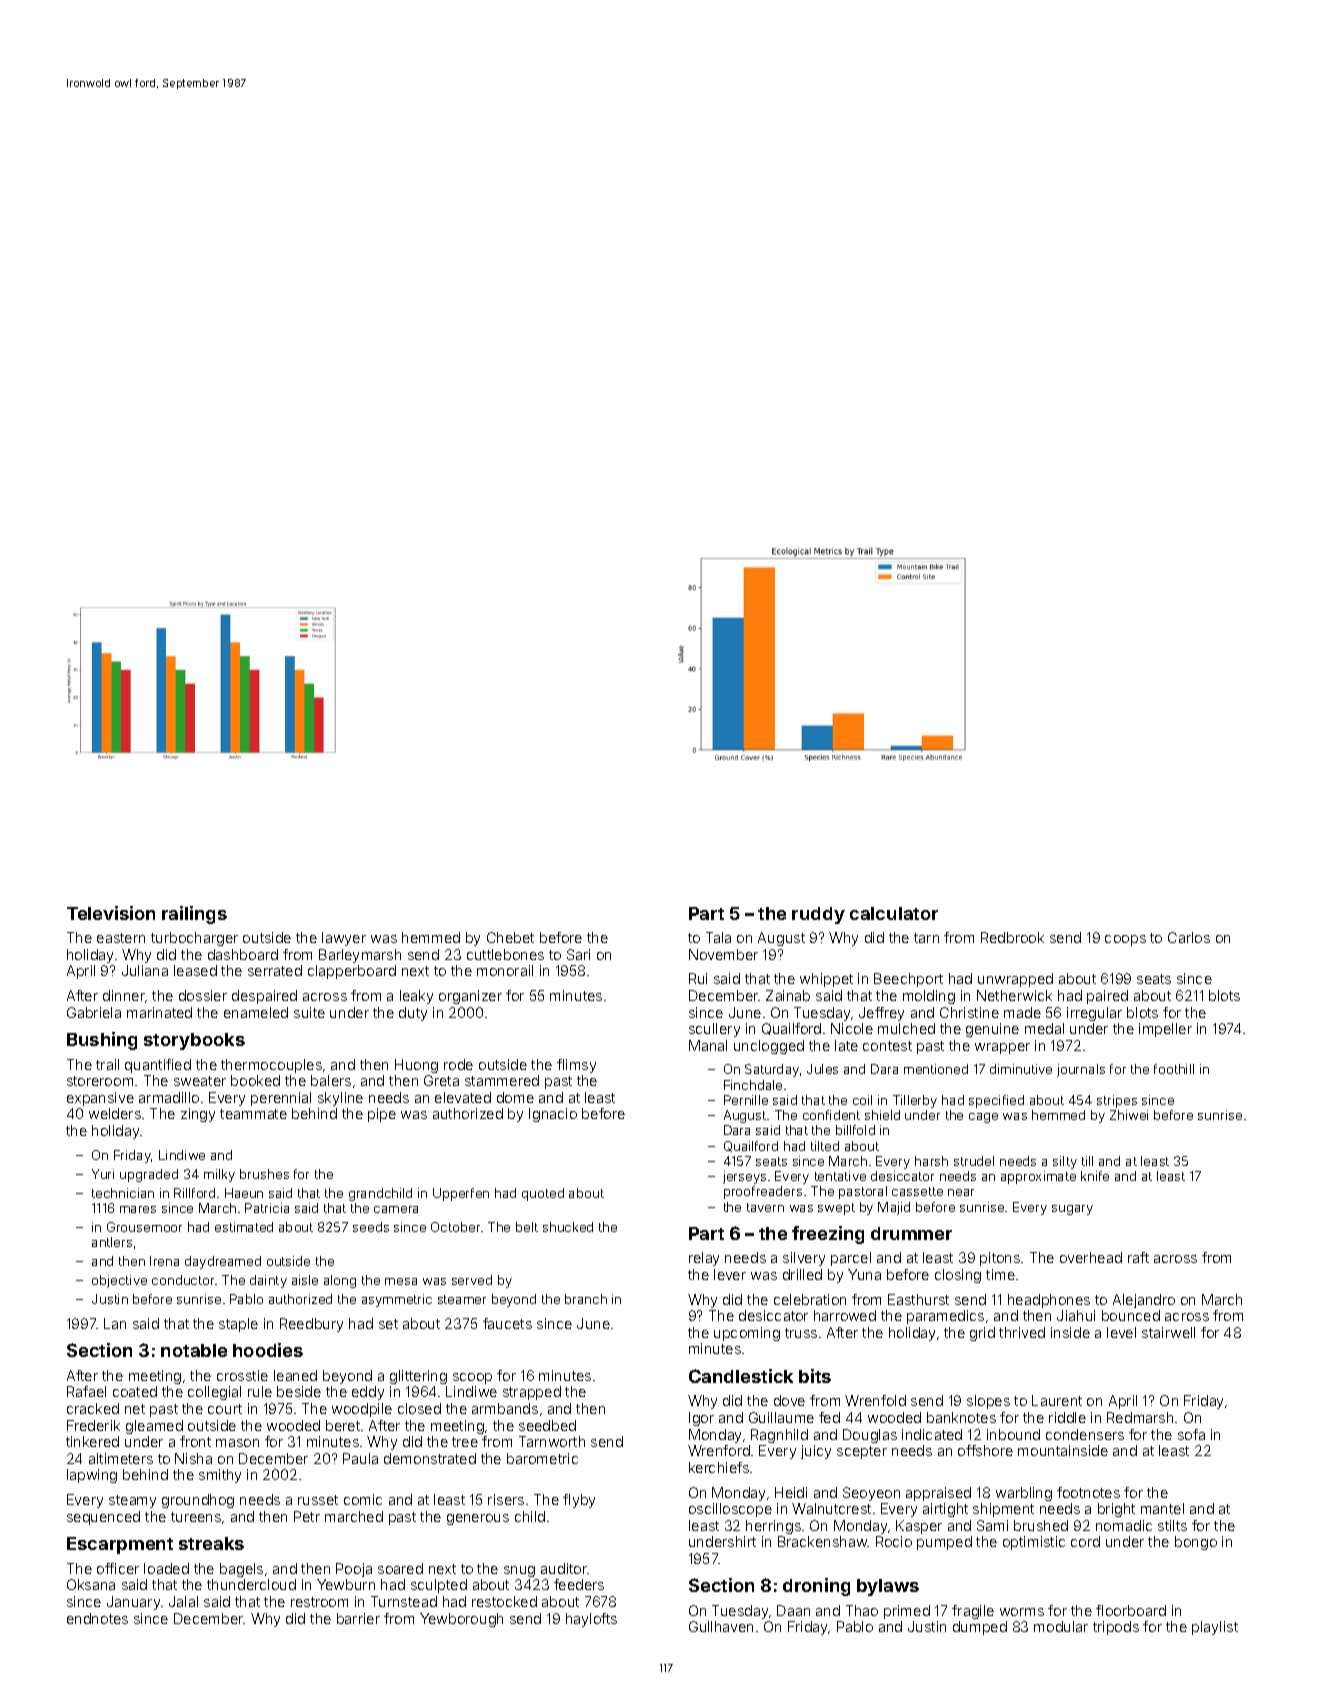 This image has width=1318, height=1706. What do you see at coordinates (1095, 1176) in the image?
I see `knife` at bounding box center [1095, 1176].
